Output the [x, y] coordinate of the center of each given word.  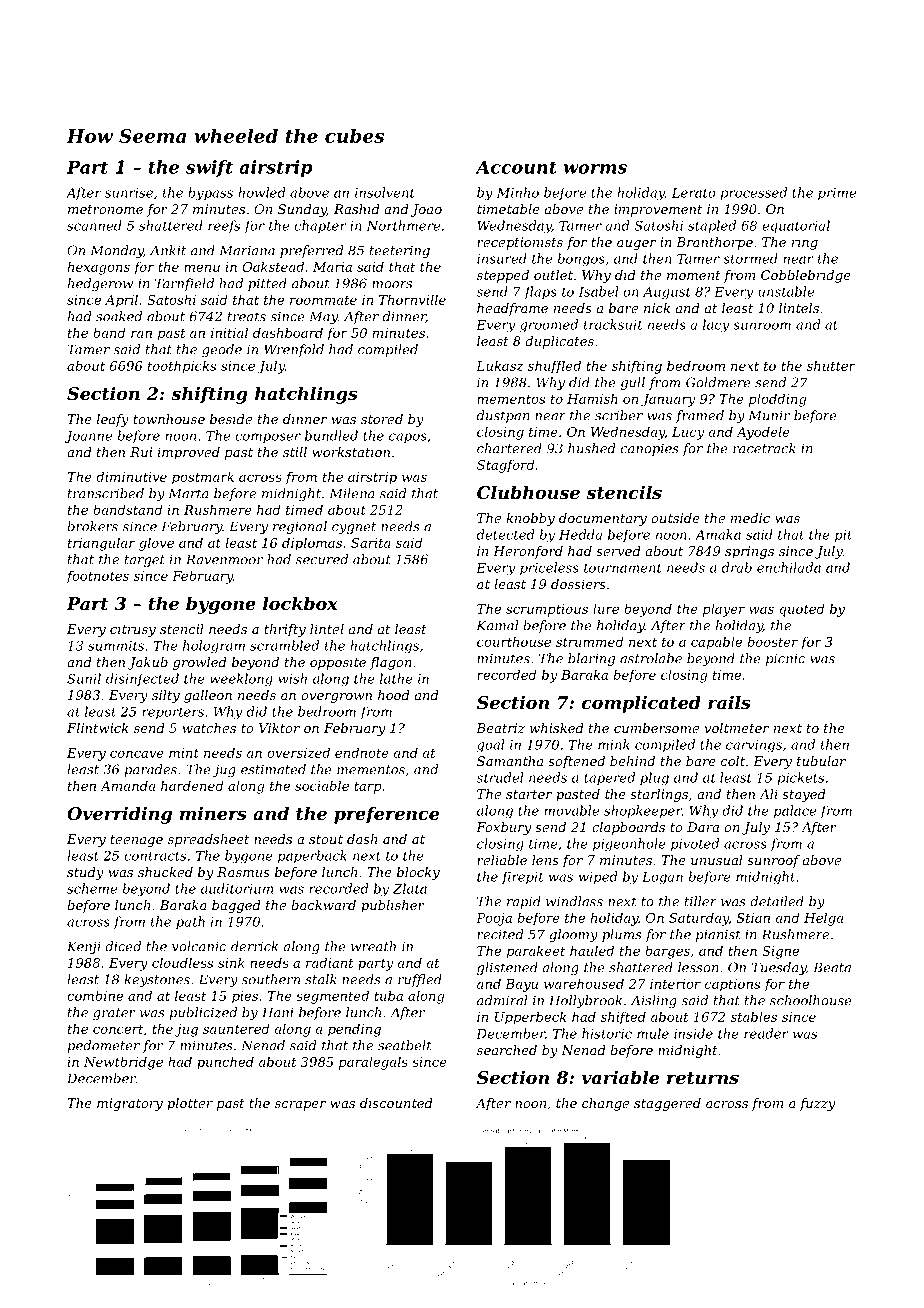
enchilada [789, 567]
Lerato [694, 193]
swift [209, 168]
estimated [273, 769]
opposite [338, 663]
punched [225, 1063]
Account [516, 167]
